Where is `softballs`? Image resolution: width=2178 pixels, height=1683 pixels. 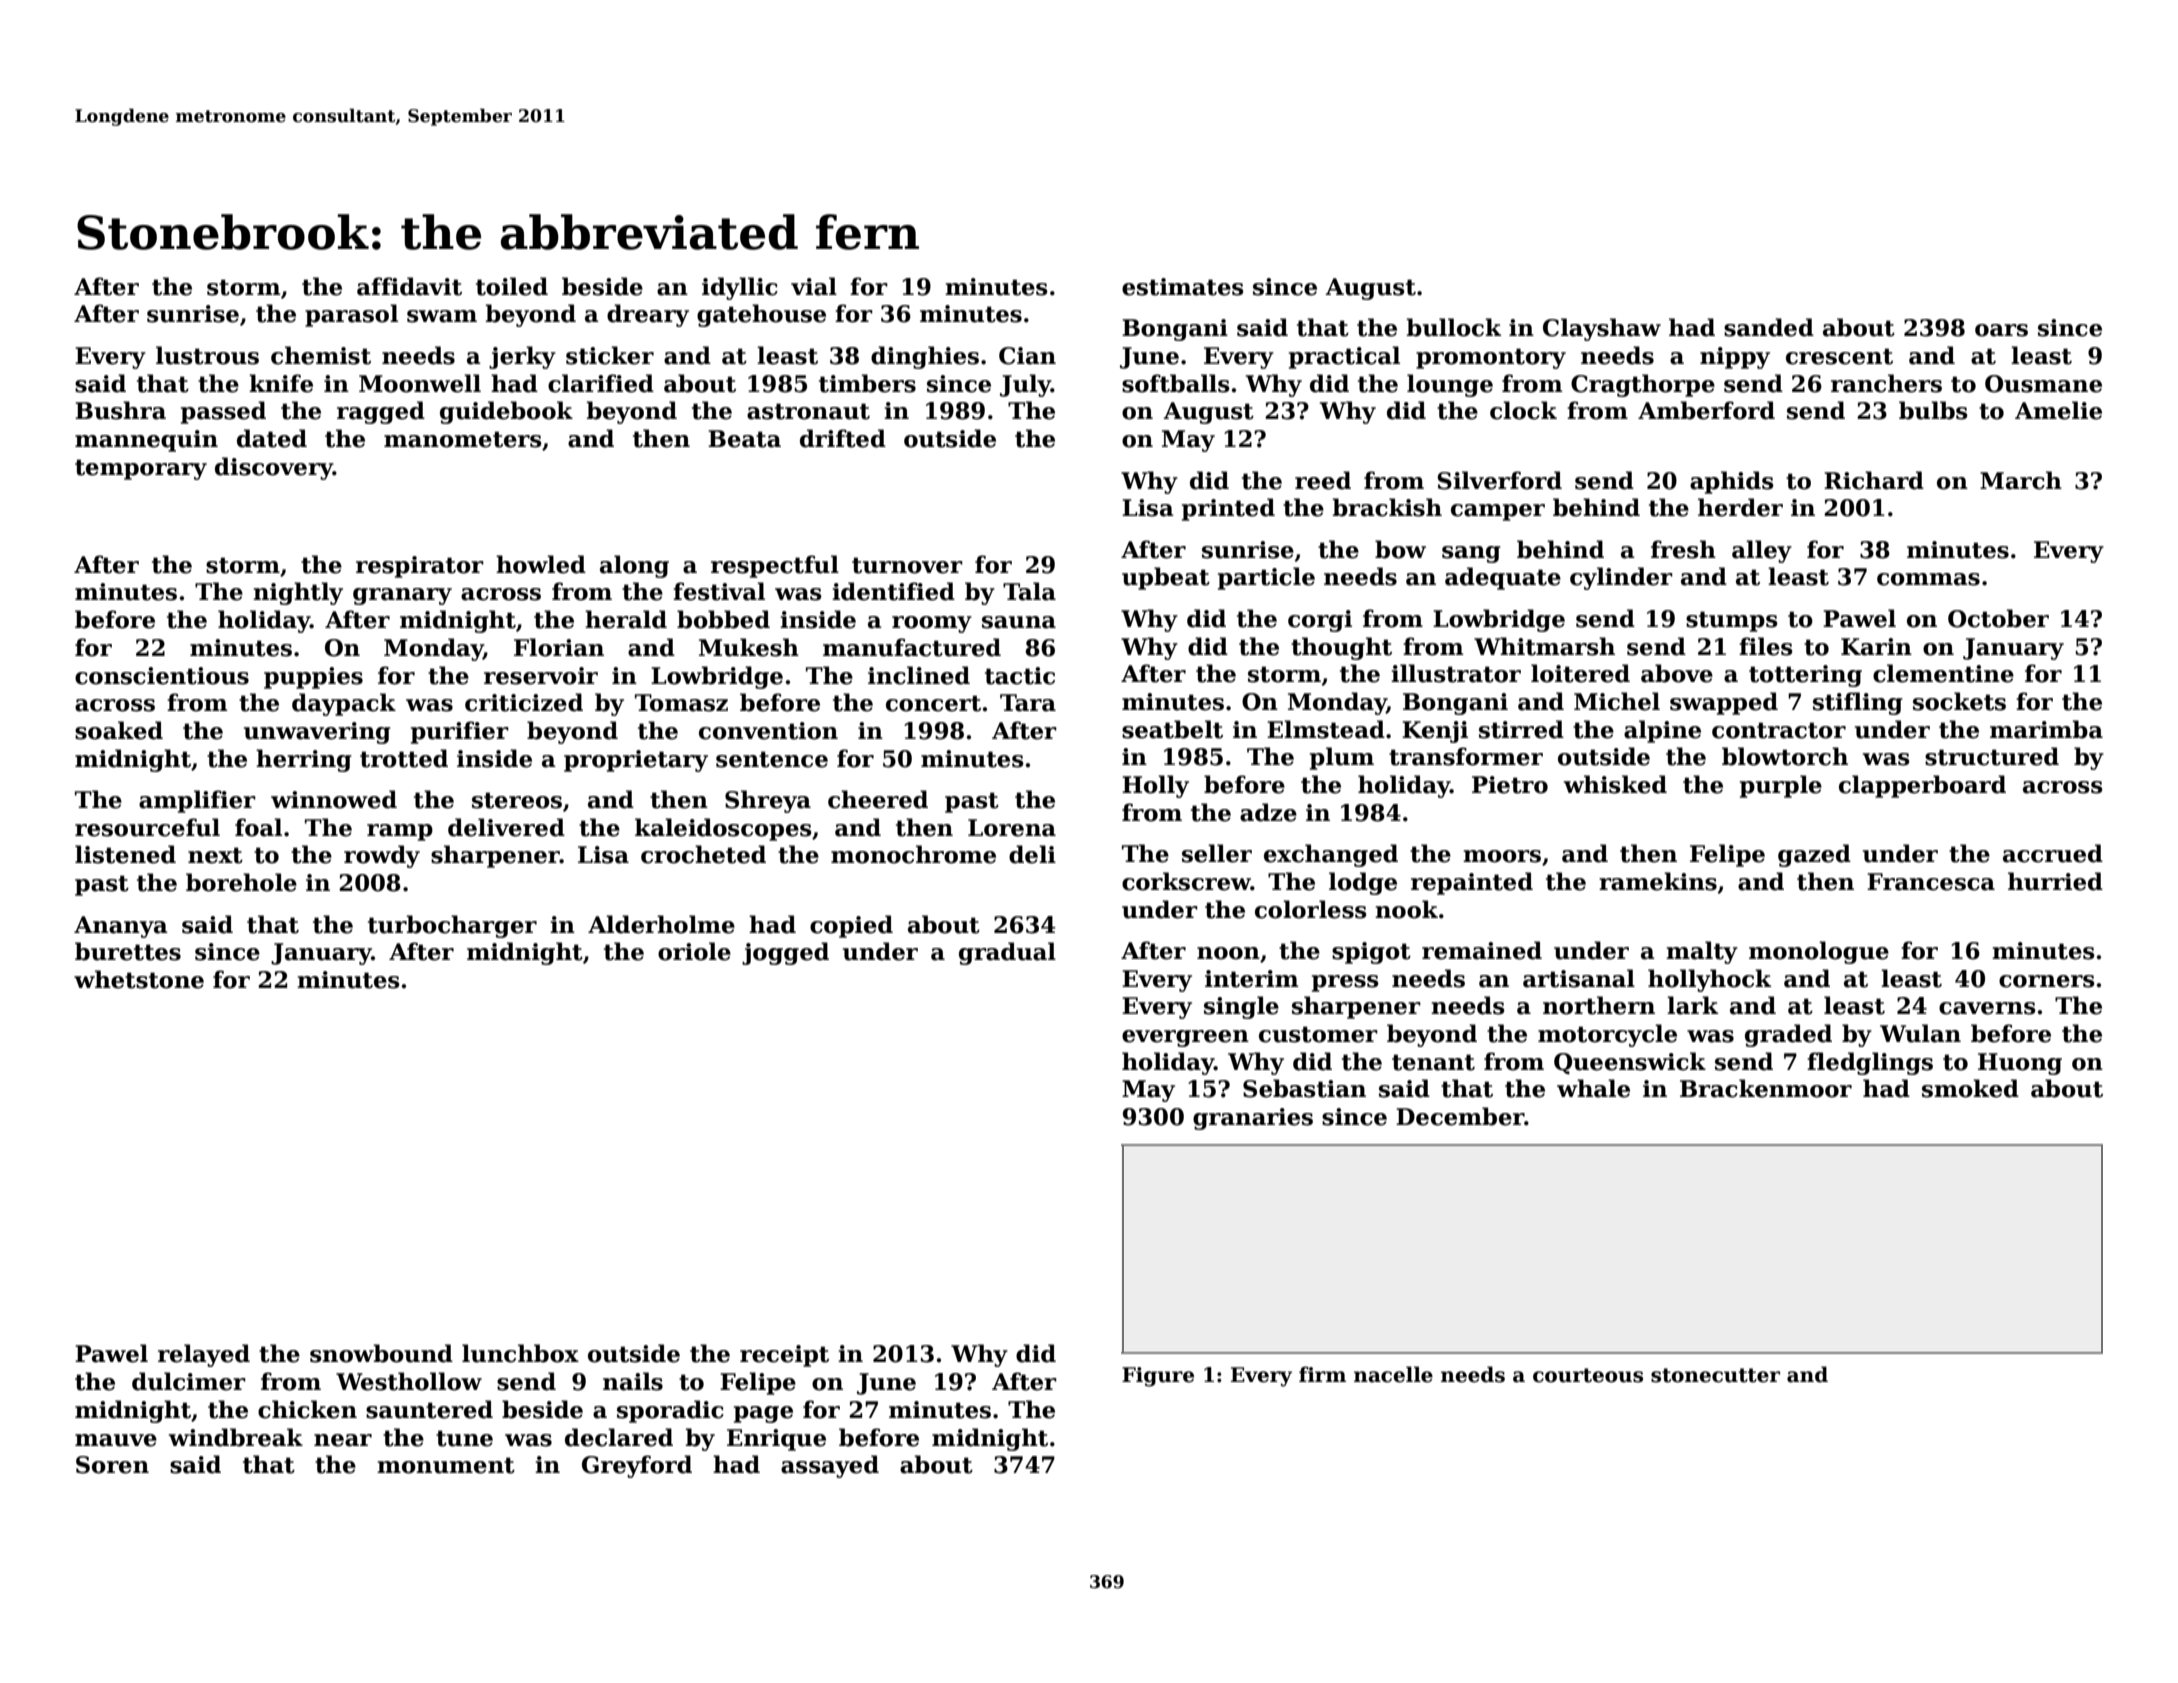 softballs is located at coordinates (1176, 383).
